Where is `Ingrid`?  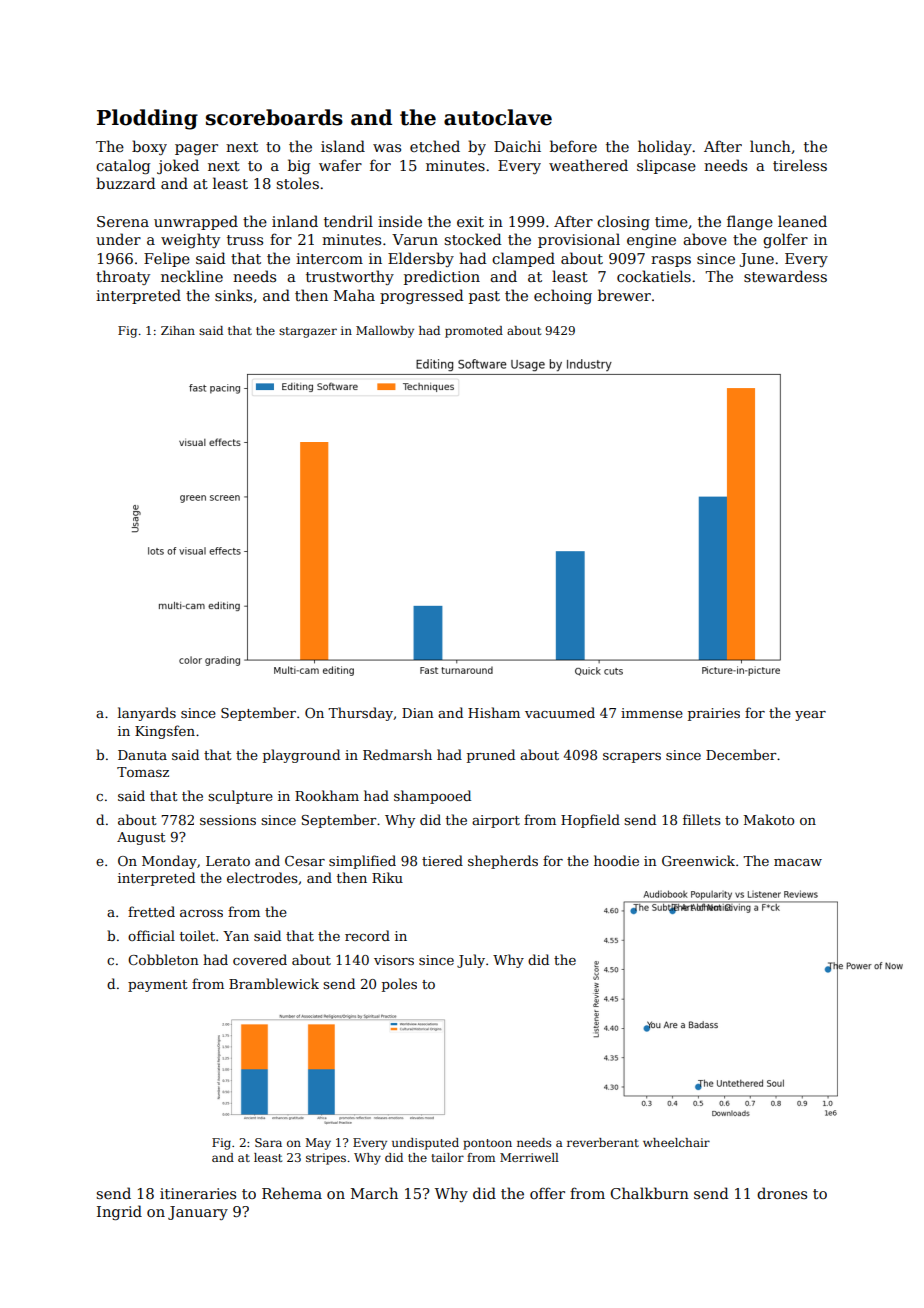
Ingrid is located at coordinates (119, 1212).
